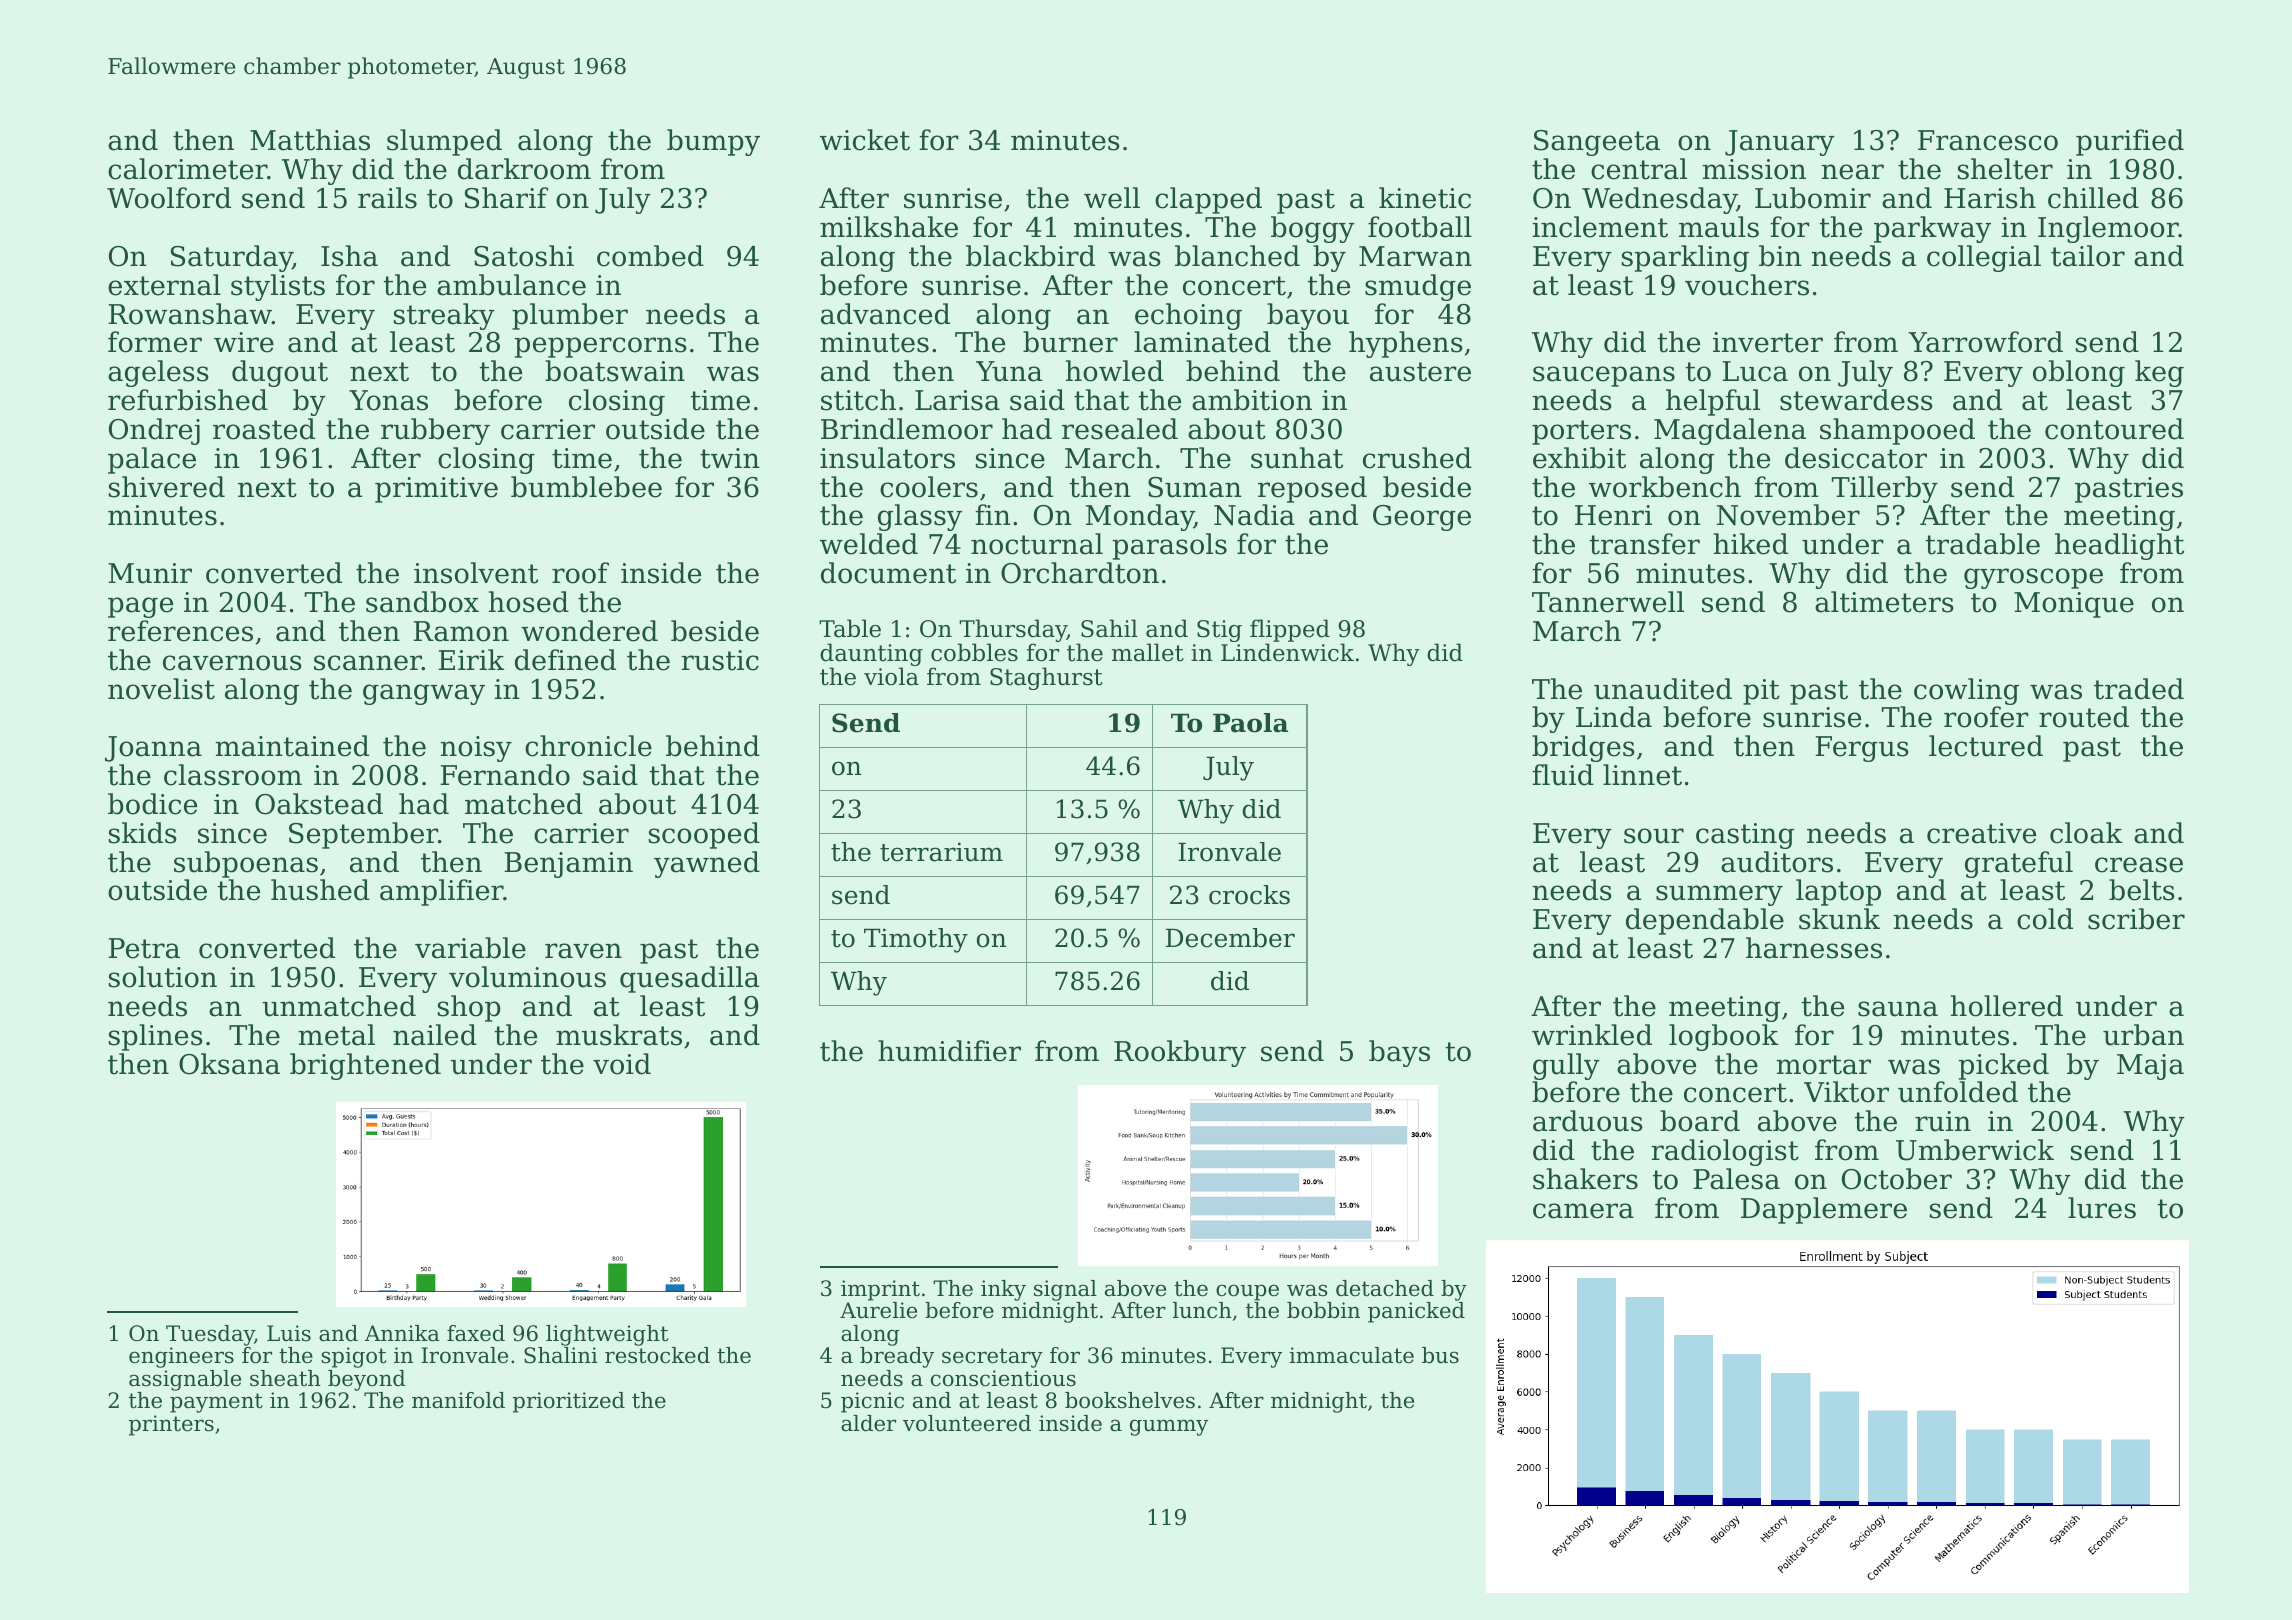  I want to click on cowling, so click(1966, 691).
